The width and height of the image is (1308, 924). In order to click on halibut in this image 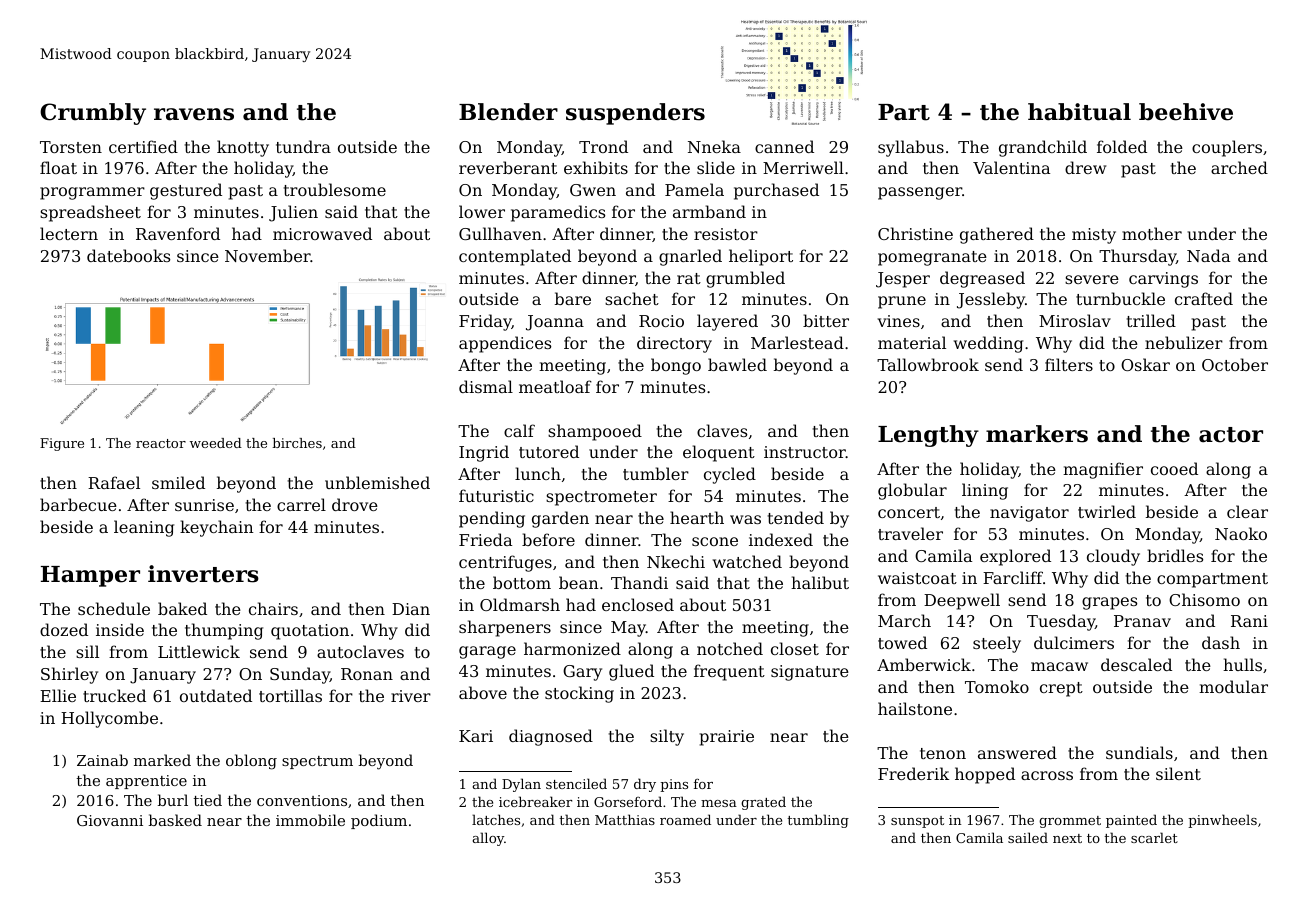, I will do `click(820, 582)`.
